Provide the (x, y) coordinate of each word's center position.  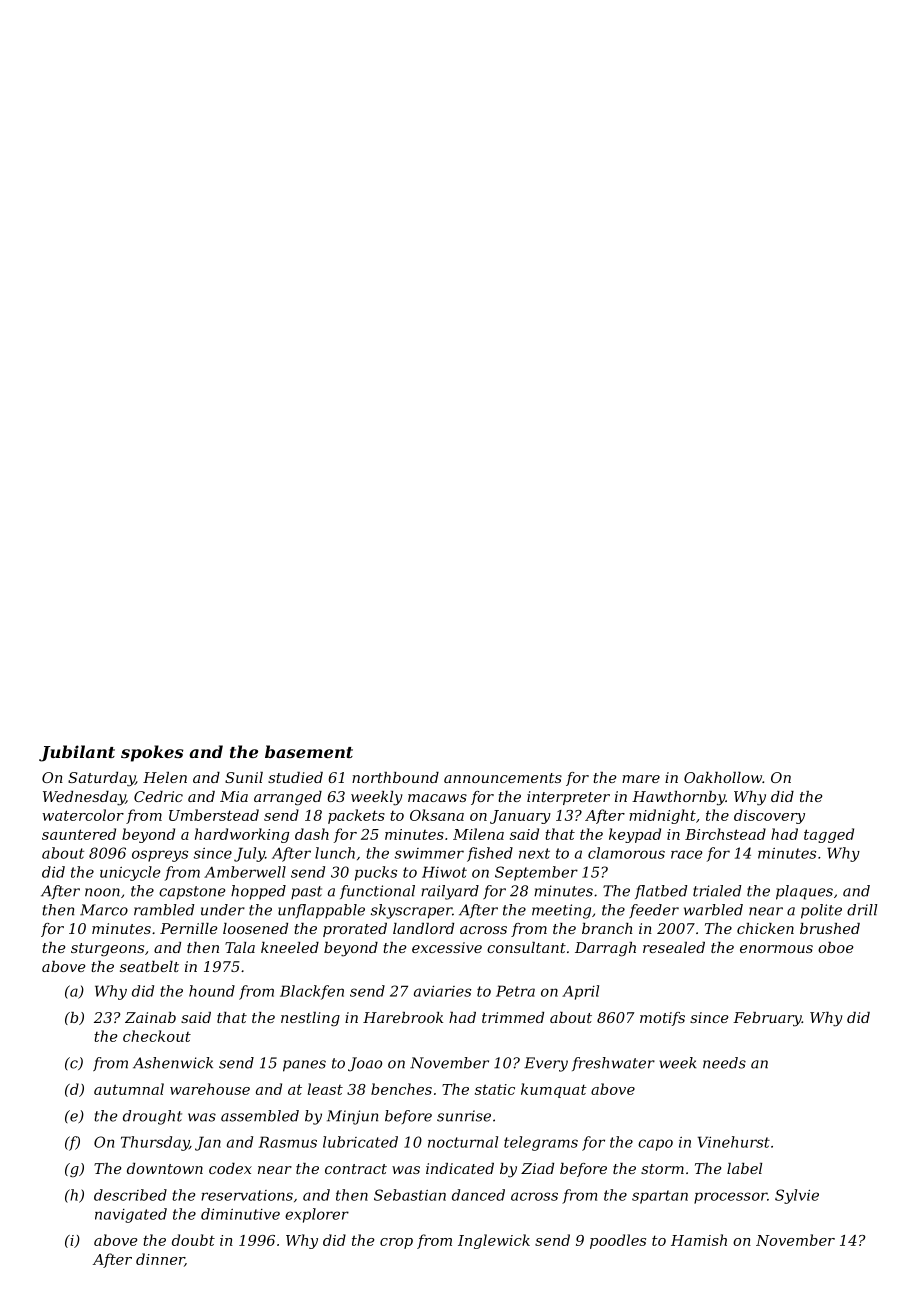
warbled (713, 910)
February (767, 1019)
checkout (157, 1036)
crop (396, 1243)
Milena (478, 834)
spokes (152, 753)
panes (304, 1066)
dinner (160, 1260)
